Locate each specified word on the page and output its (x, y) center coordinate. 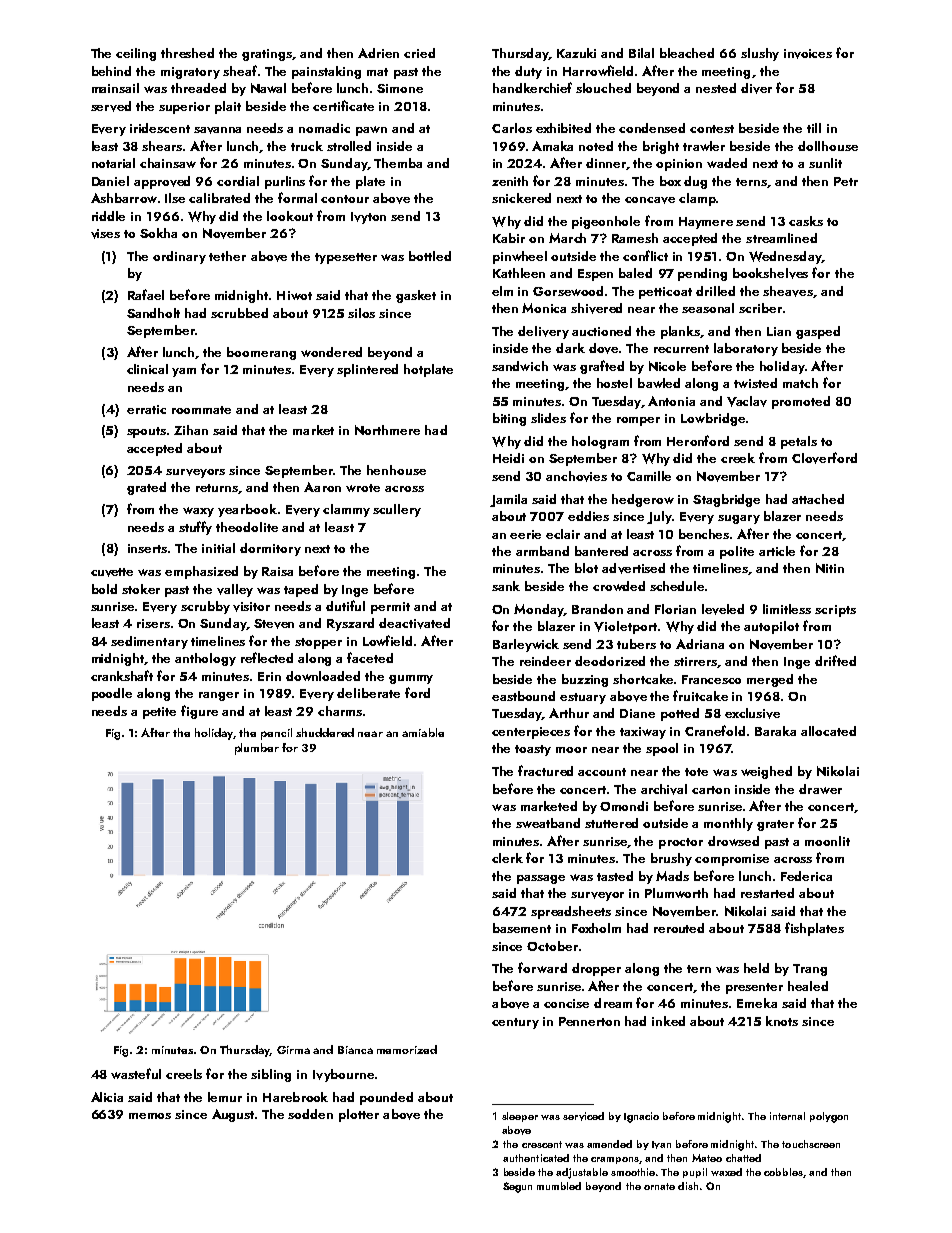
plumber (257, 749)
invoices (808, 54)
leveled (723, 609)
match (800, 383)
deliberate (368, 693)
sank (506, 586)
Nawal (268, 88)
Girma (293, 1050)
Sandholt (153, 313)
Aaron (322, 487)
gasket (416, 296)
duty (528, 72)
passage (541, 879)
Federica (806, 876)
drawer (820, 789)
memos (150, 1116)
